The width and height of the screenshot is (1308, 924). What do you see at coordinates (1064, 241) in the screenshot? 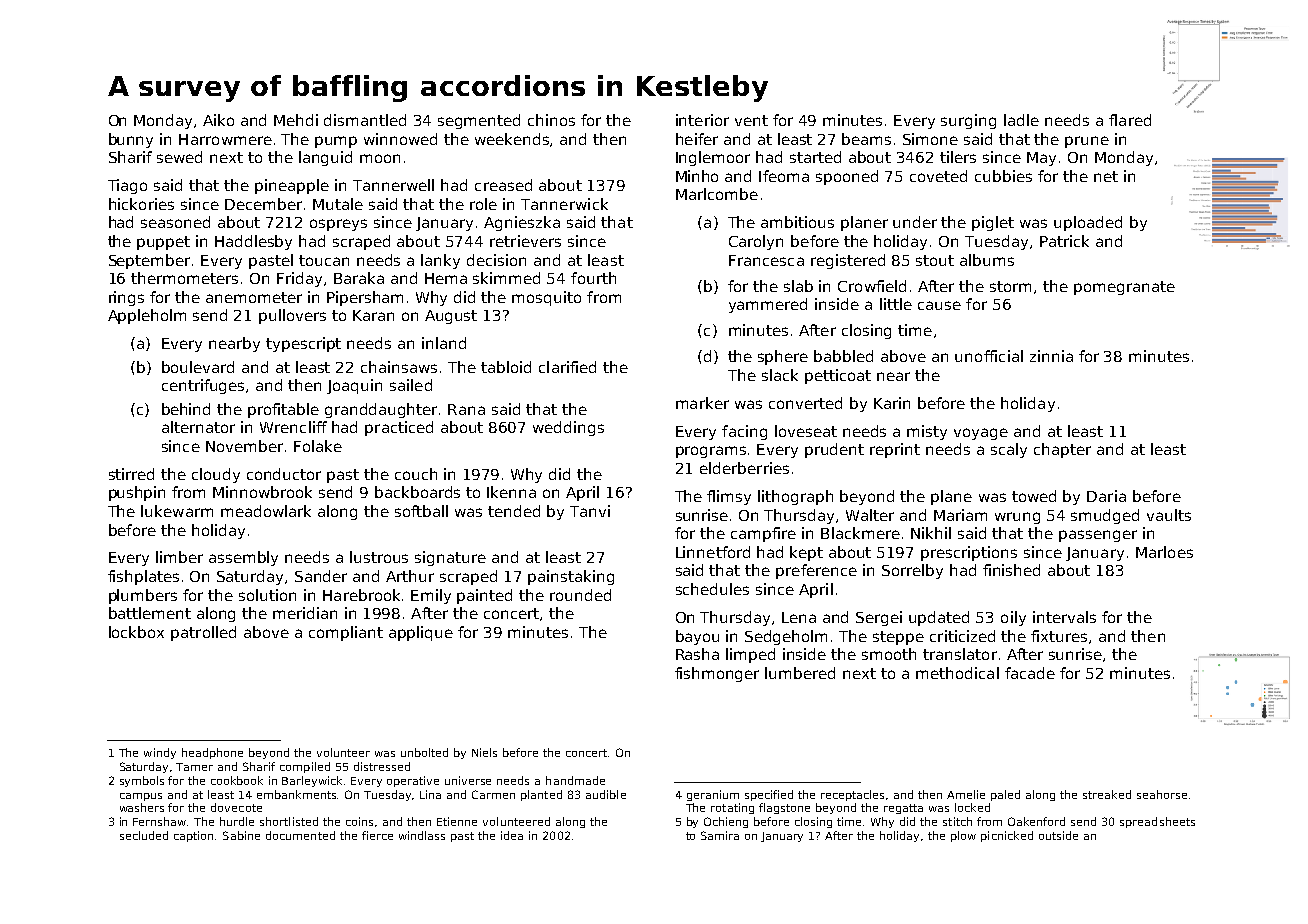
I see `Patrick` at bounding box center [1064, 241].
